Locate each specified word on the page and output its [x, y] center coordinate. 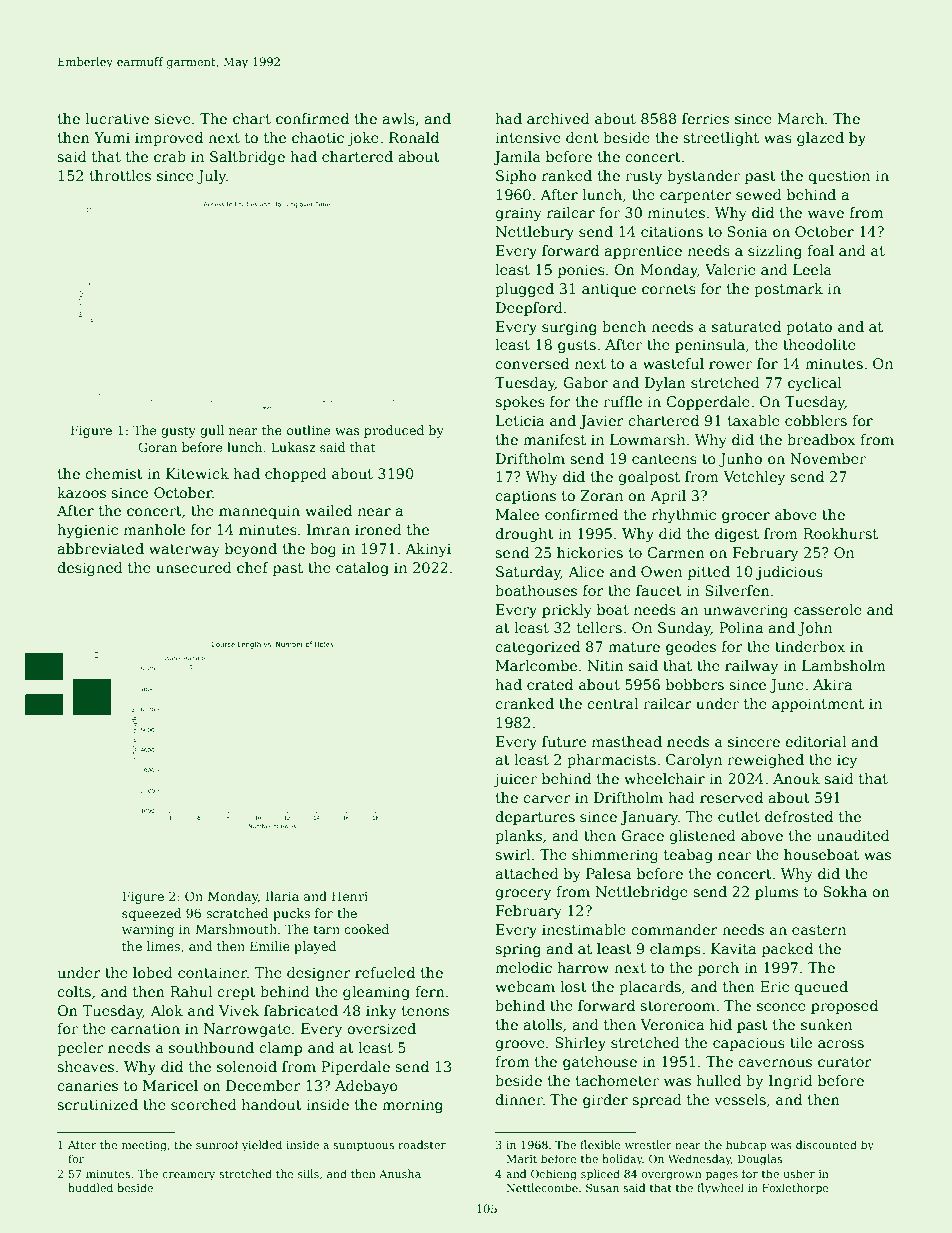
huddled [90, 1187]
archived [558, 118]
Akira [832, 684]
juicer [515, 780]
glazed [820, 139]
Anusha [400, 1173]
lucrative [117, 118]
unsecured [194, 567]
